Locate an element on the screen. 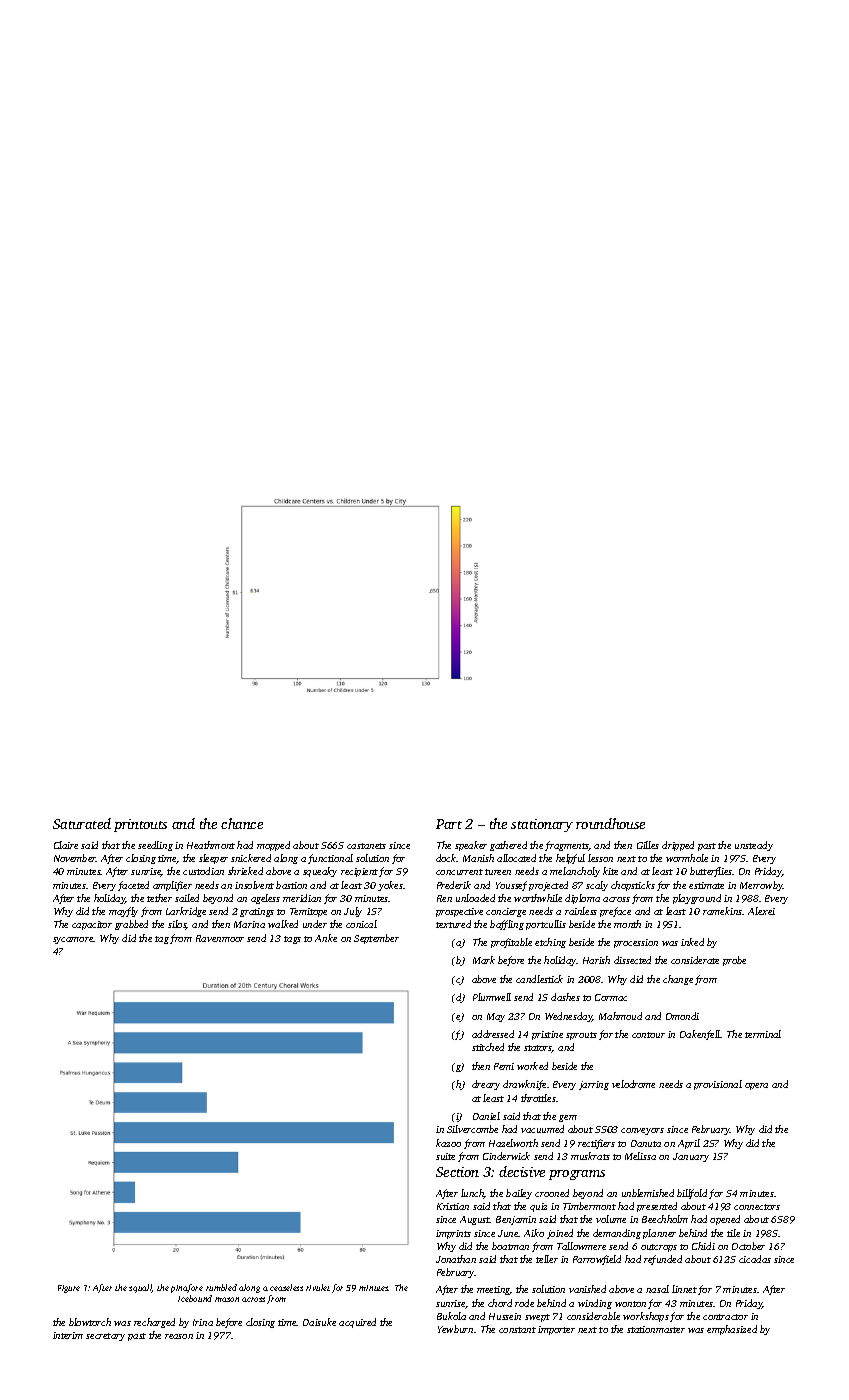  Plumwell is located at coordinates (492, 997).
